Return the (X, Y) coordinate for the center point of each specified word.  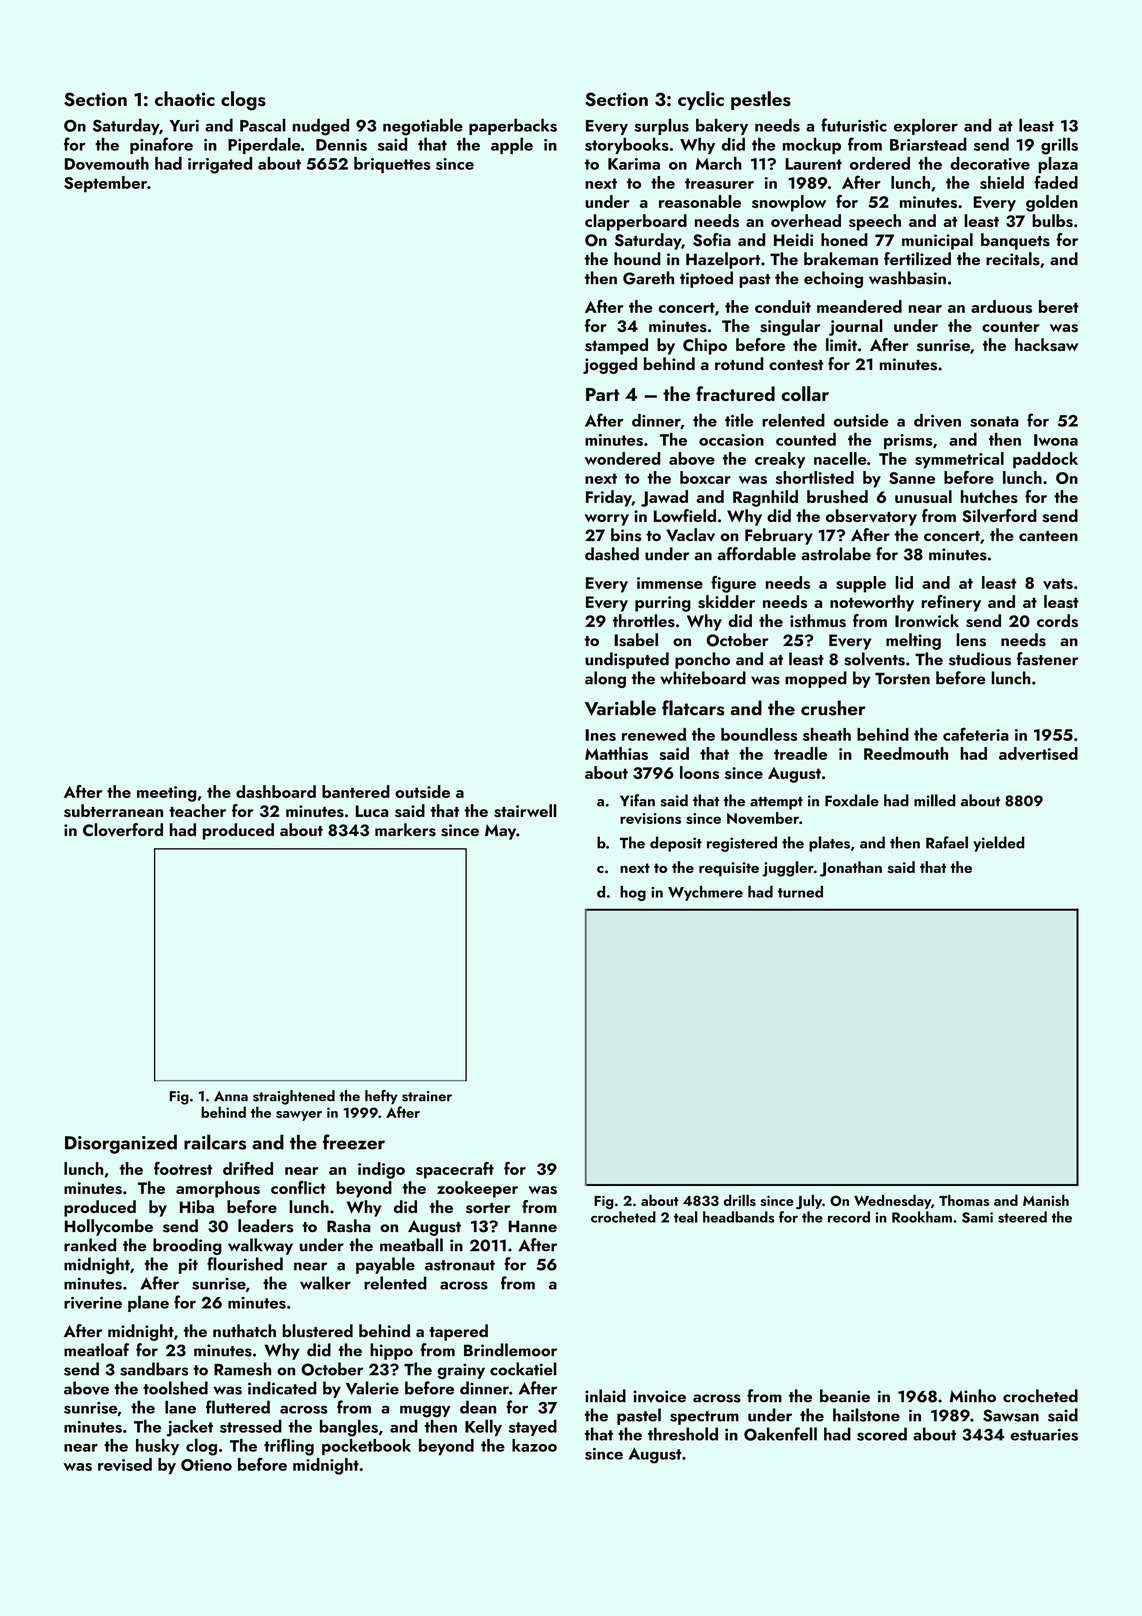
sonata (994, 421)
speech (875, 222)
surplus (662, 126)
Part (603, 394)
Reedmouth (906, 753)
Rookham (922, 1217)
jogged (610, 365)
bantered (356, 791)
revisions (650, 818)
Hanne (533, 1226)
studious (980, 659)
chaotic (185, 98)
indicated (282, 1388)
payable (385, 1265)
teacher (197, 810)
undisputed (627, 660)
